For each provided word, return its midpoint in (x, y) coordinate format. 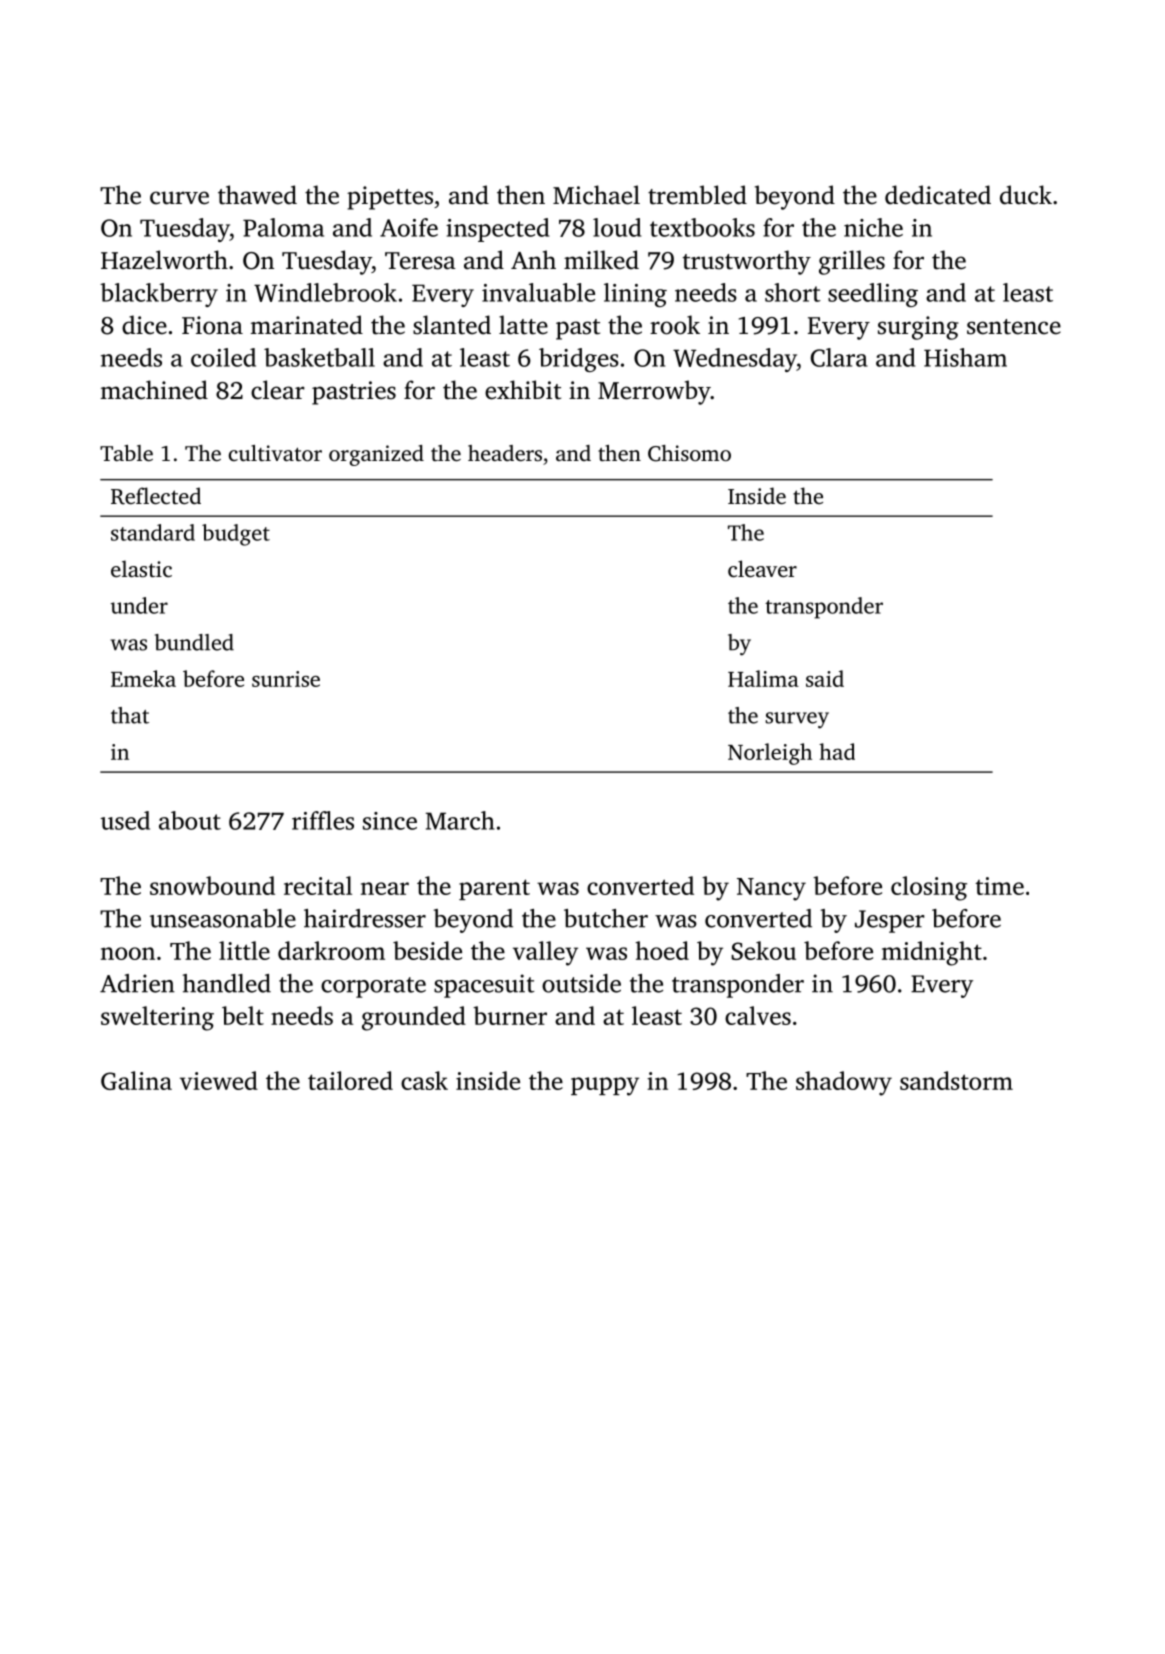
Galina (136, 1080)
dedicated (938, 195)
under (139, 605)
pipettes (390, 198)
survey (797, 720)
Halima (763, 678)
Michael (596, 195)
